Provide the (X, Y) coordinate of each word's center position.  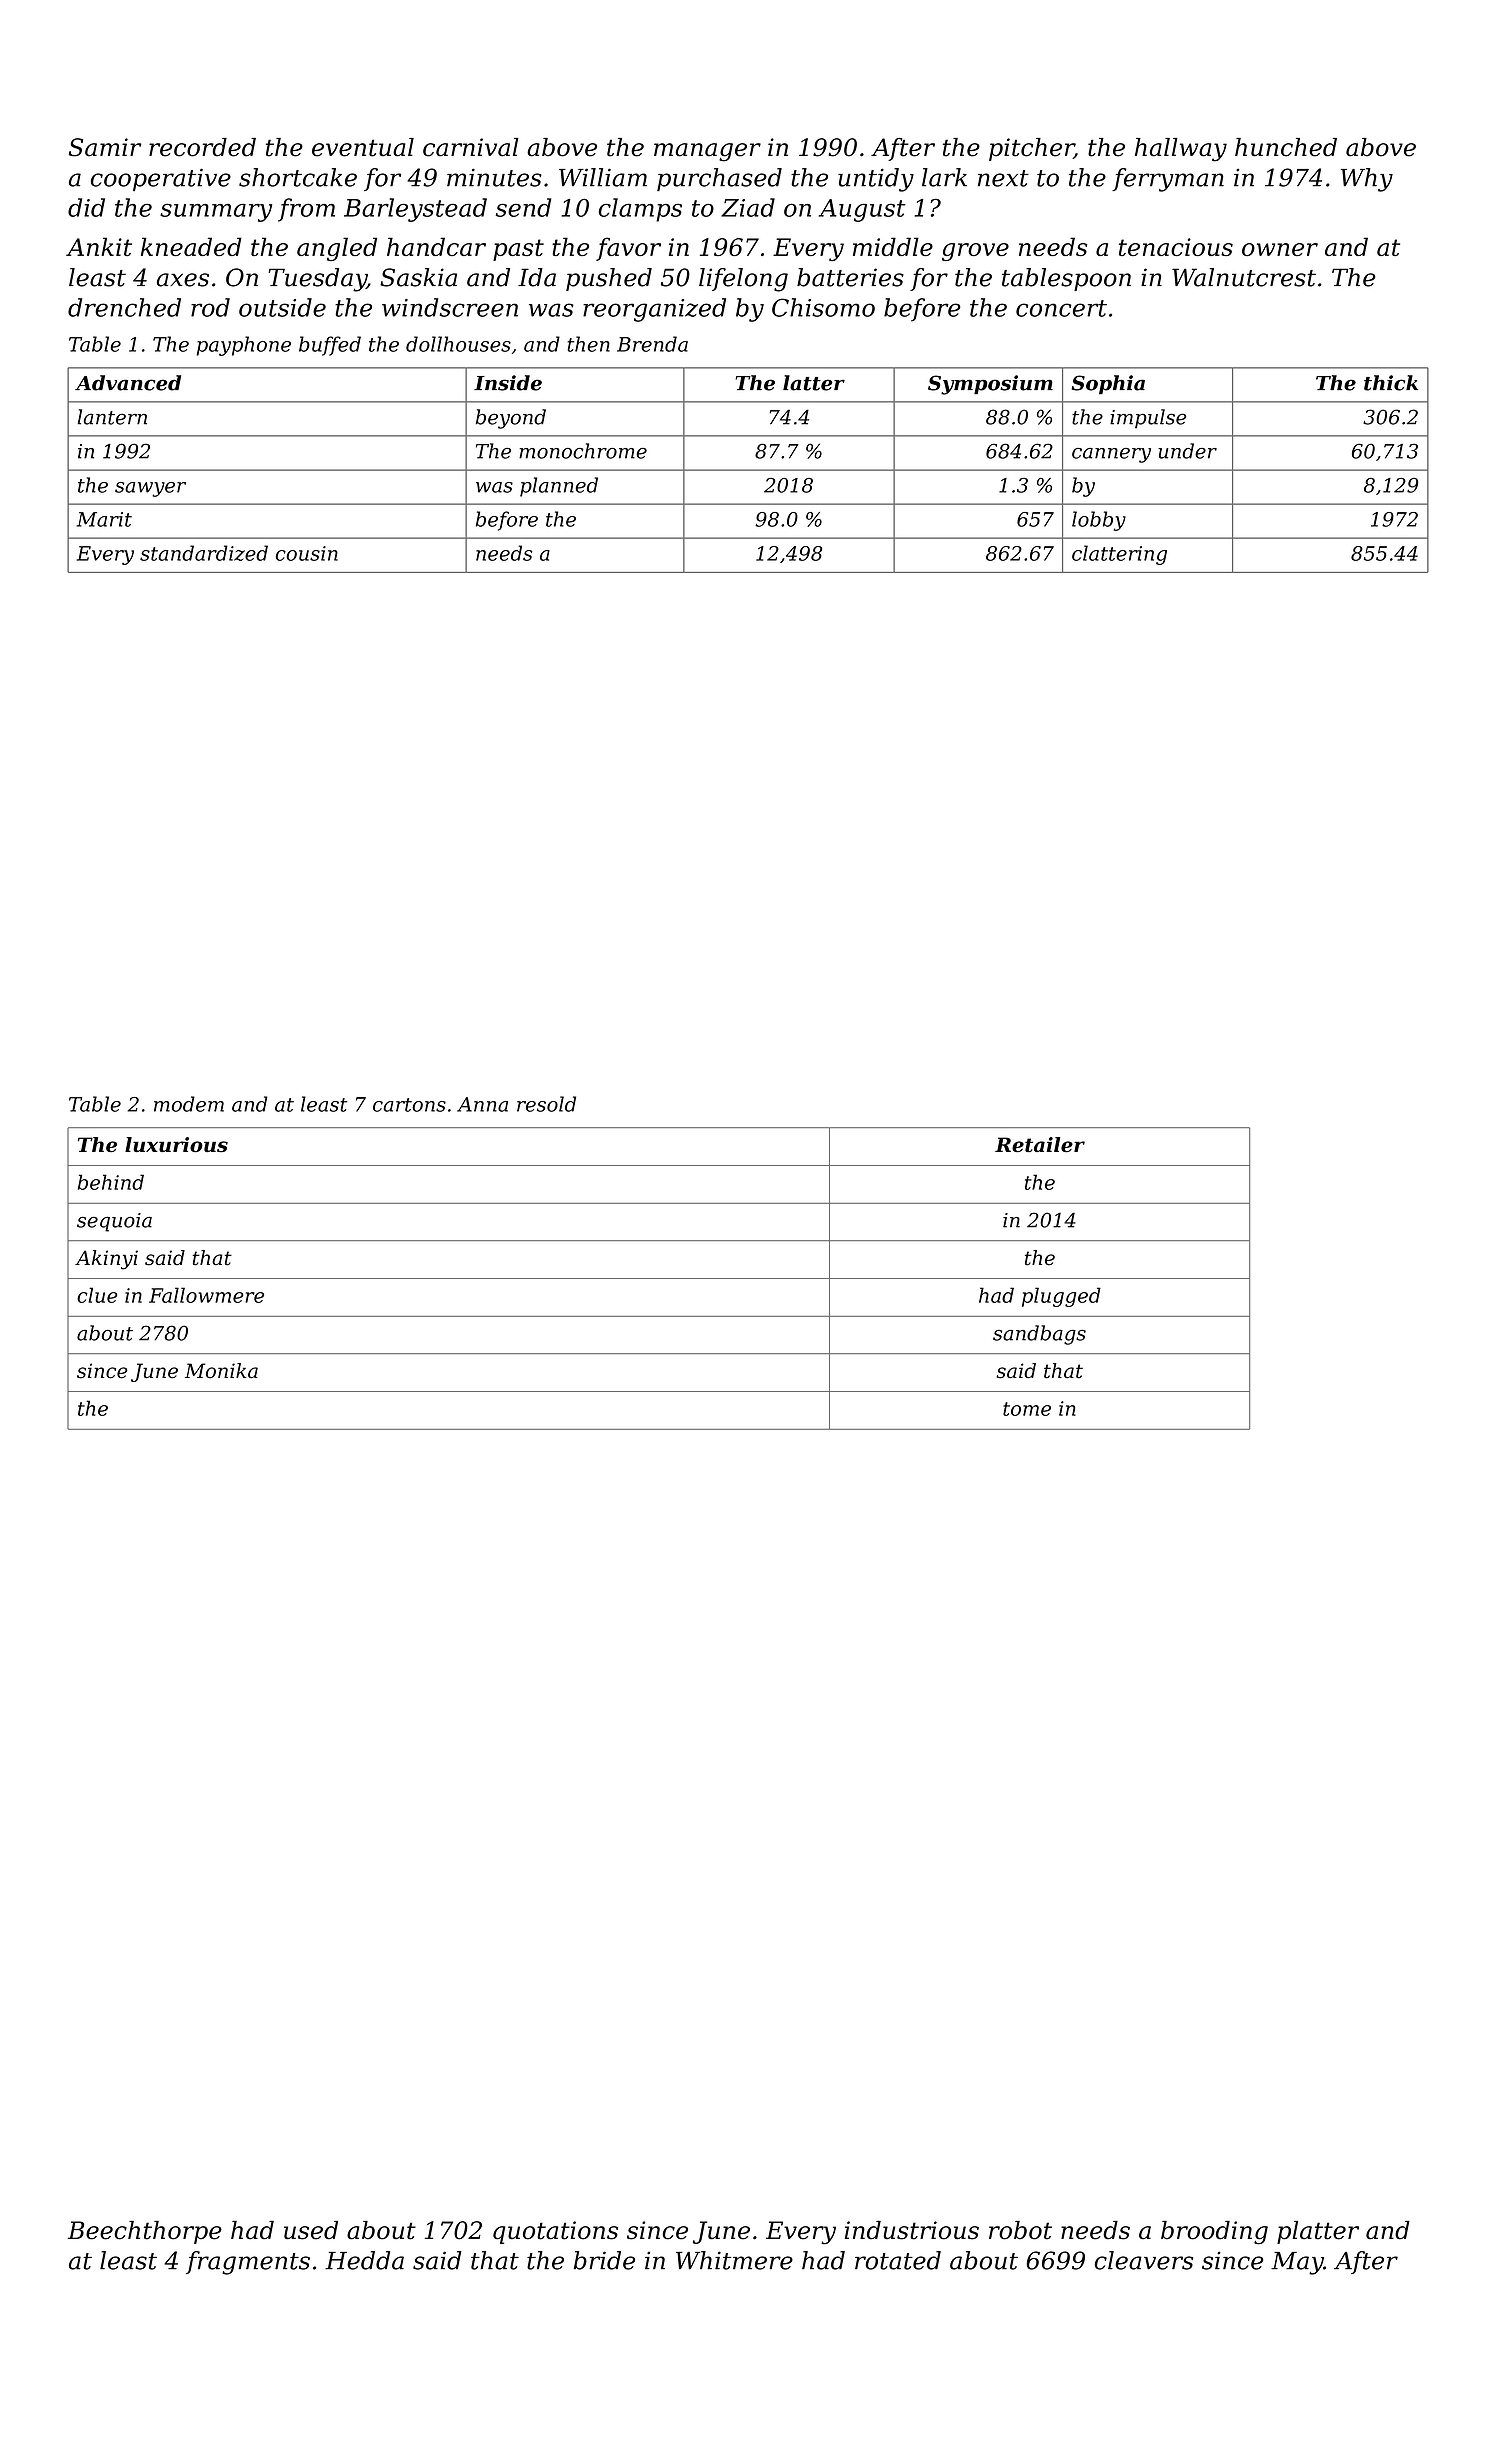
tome (1027, 1409)
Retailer (1040, 1144)
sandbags (1039, 1335)
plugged (1061, 1297)
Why (1367, 180)
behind (111, 1182)
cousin (307, 553)
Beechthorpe (145, 2232)
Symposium (990, 385)
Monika (221, 1371)
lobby (1099, 521)
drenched (124, 307)
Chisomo (823, 307)
